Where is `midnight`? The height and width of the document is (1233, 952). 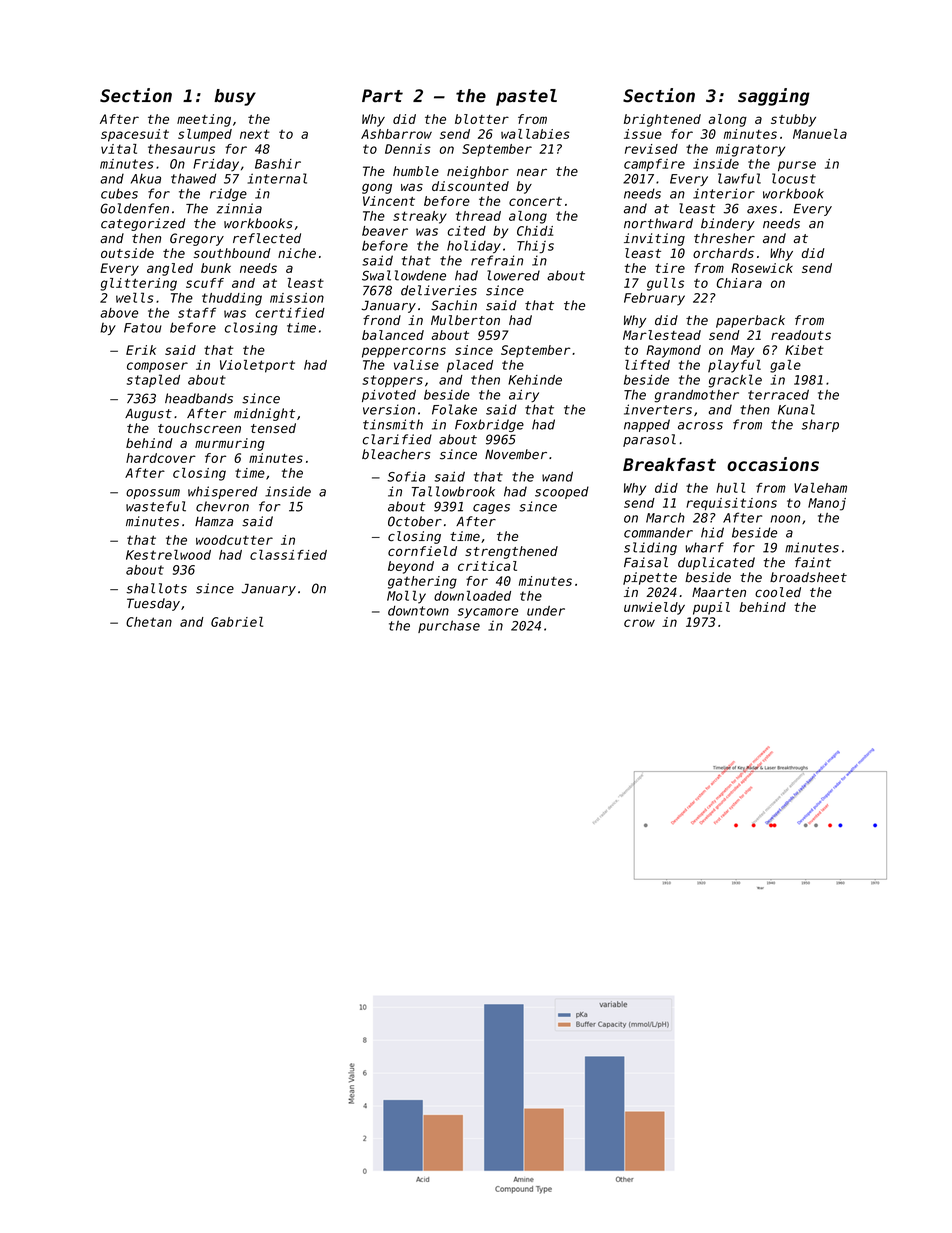
midnight is located at coordinates (264, 414).
